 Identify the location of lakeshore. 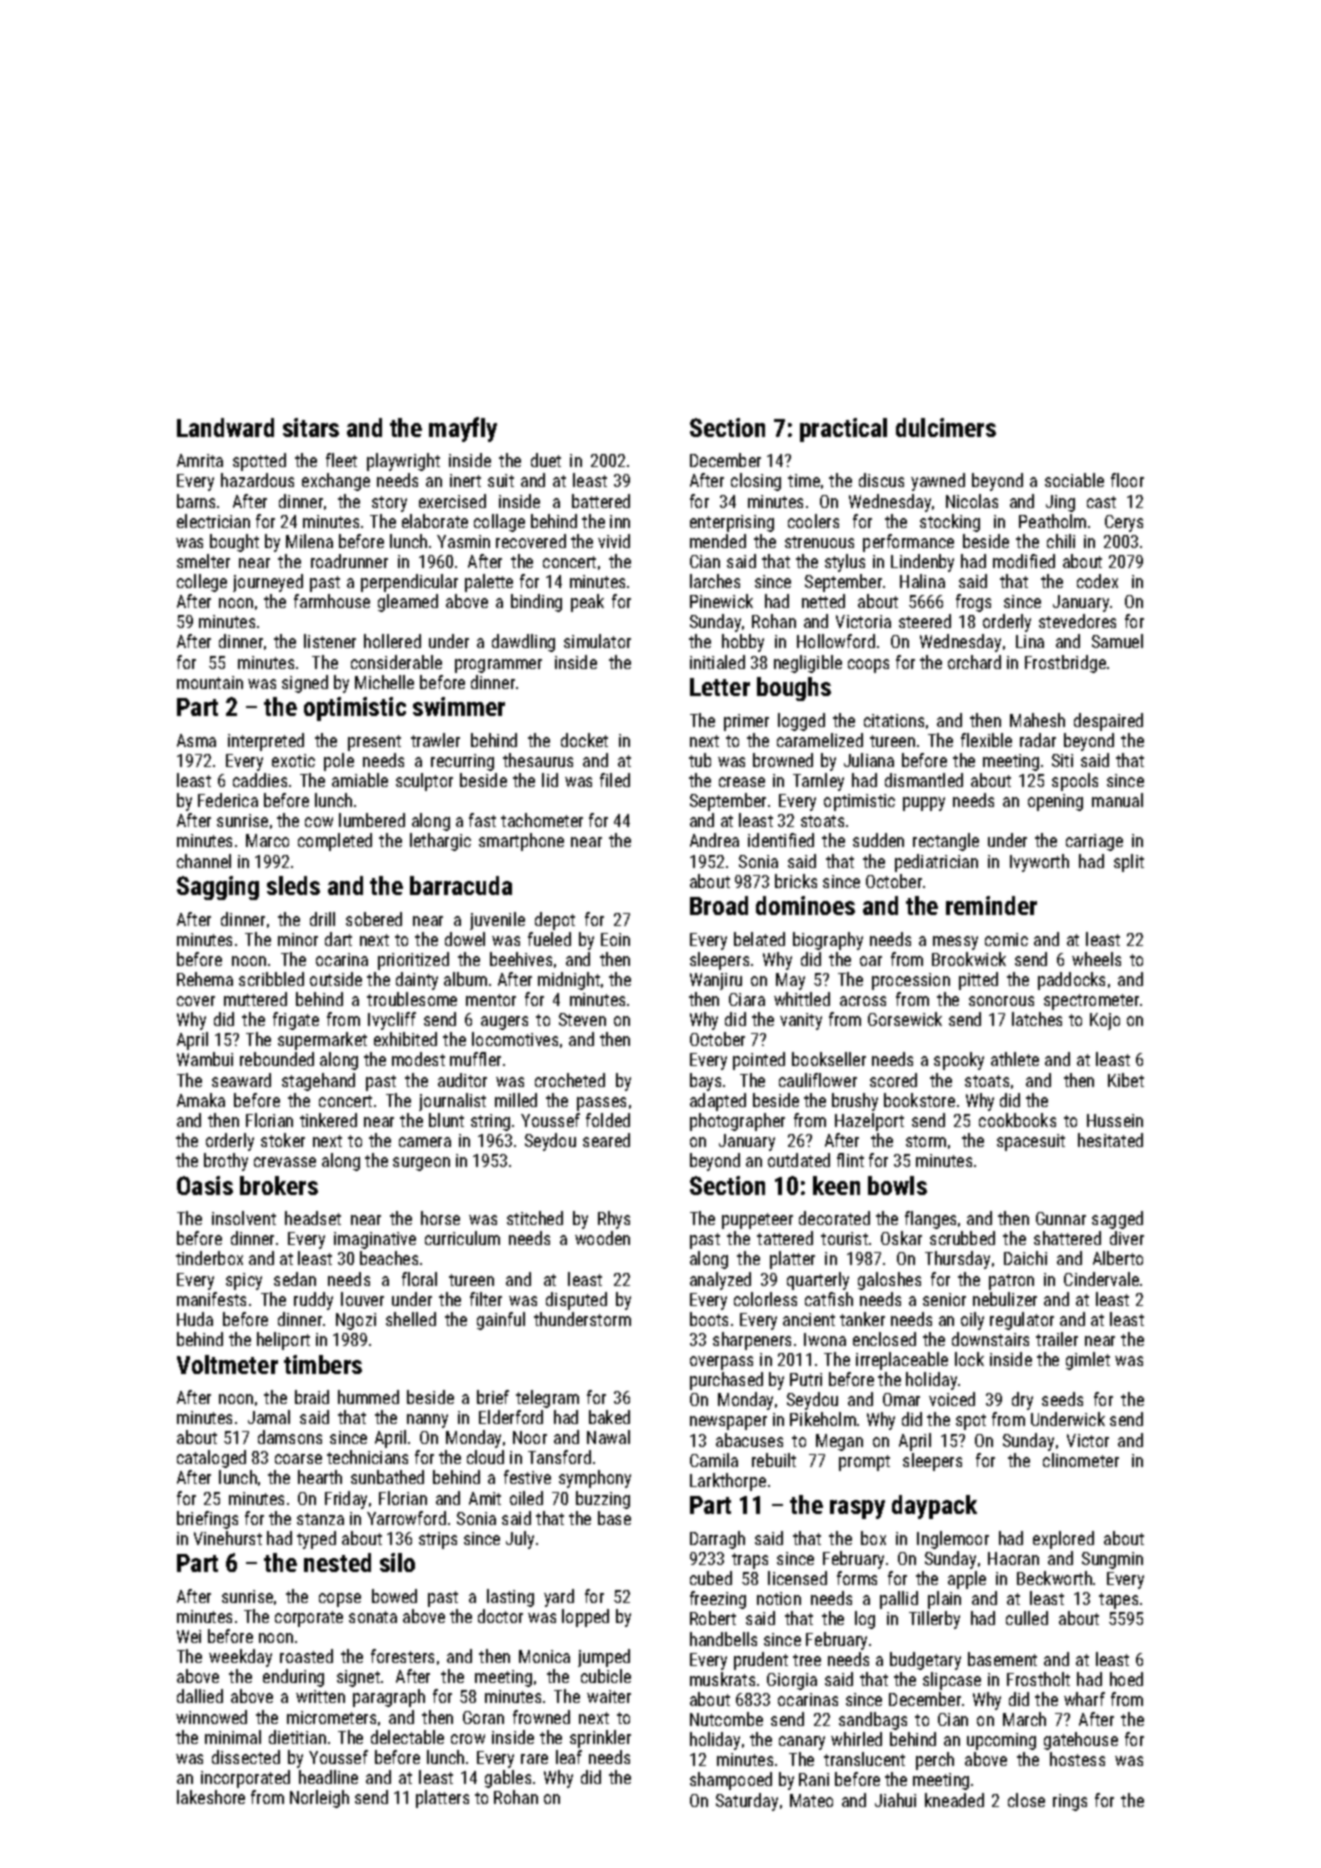
(211, 1797).
